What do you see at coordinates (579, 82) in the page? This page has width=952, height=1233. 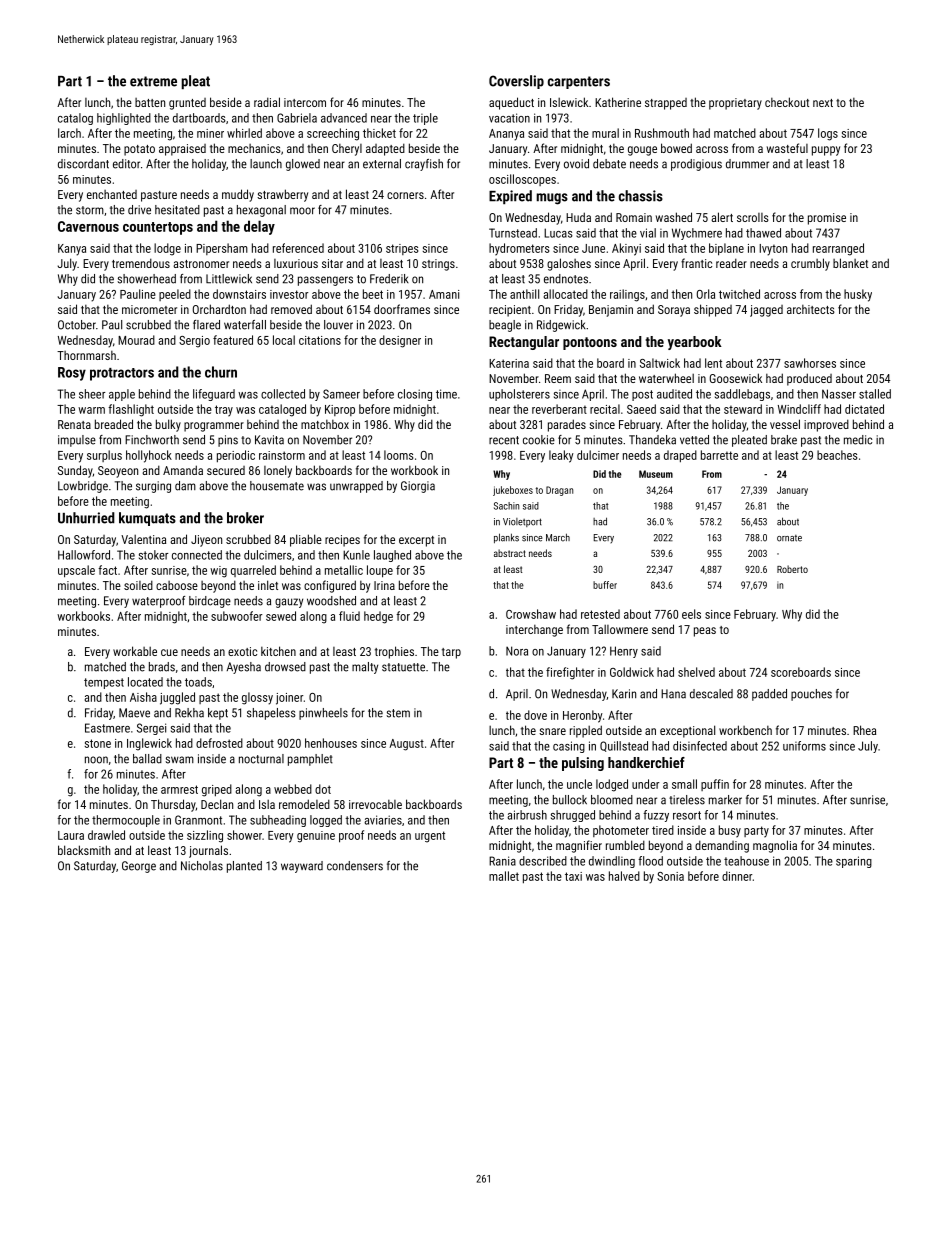 I see `carpenters` at bounding box center [579, 82].
